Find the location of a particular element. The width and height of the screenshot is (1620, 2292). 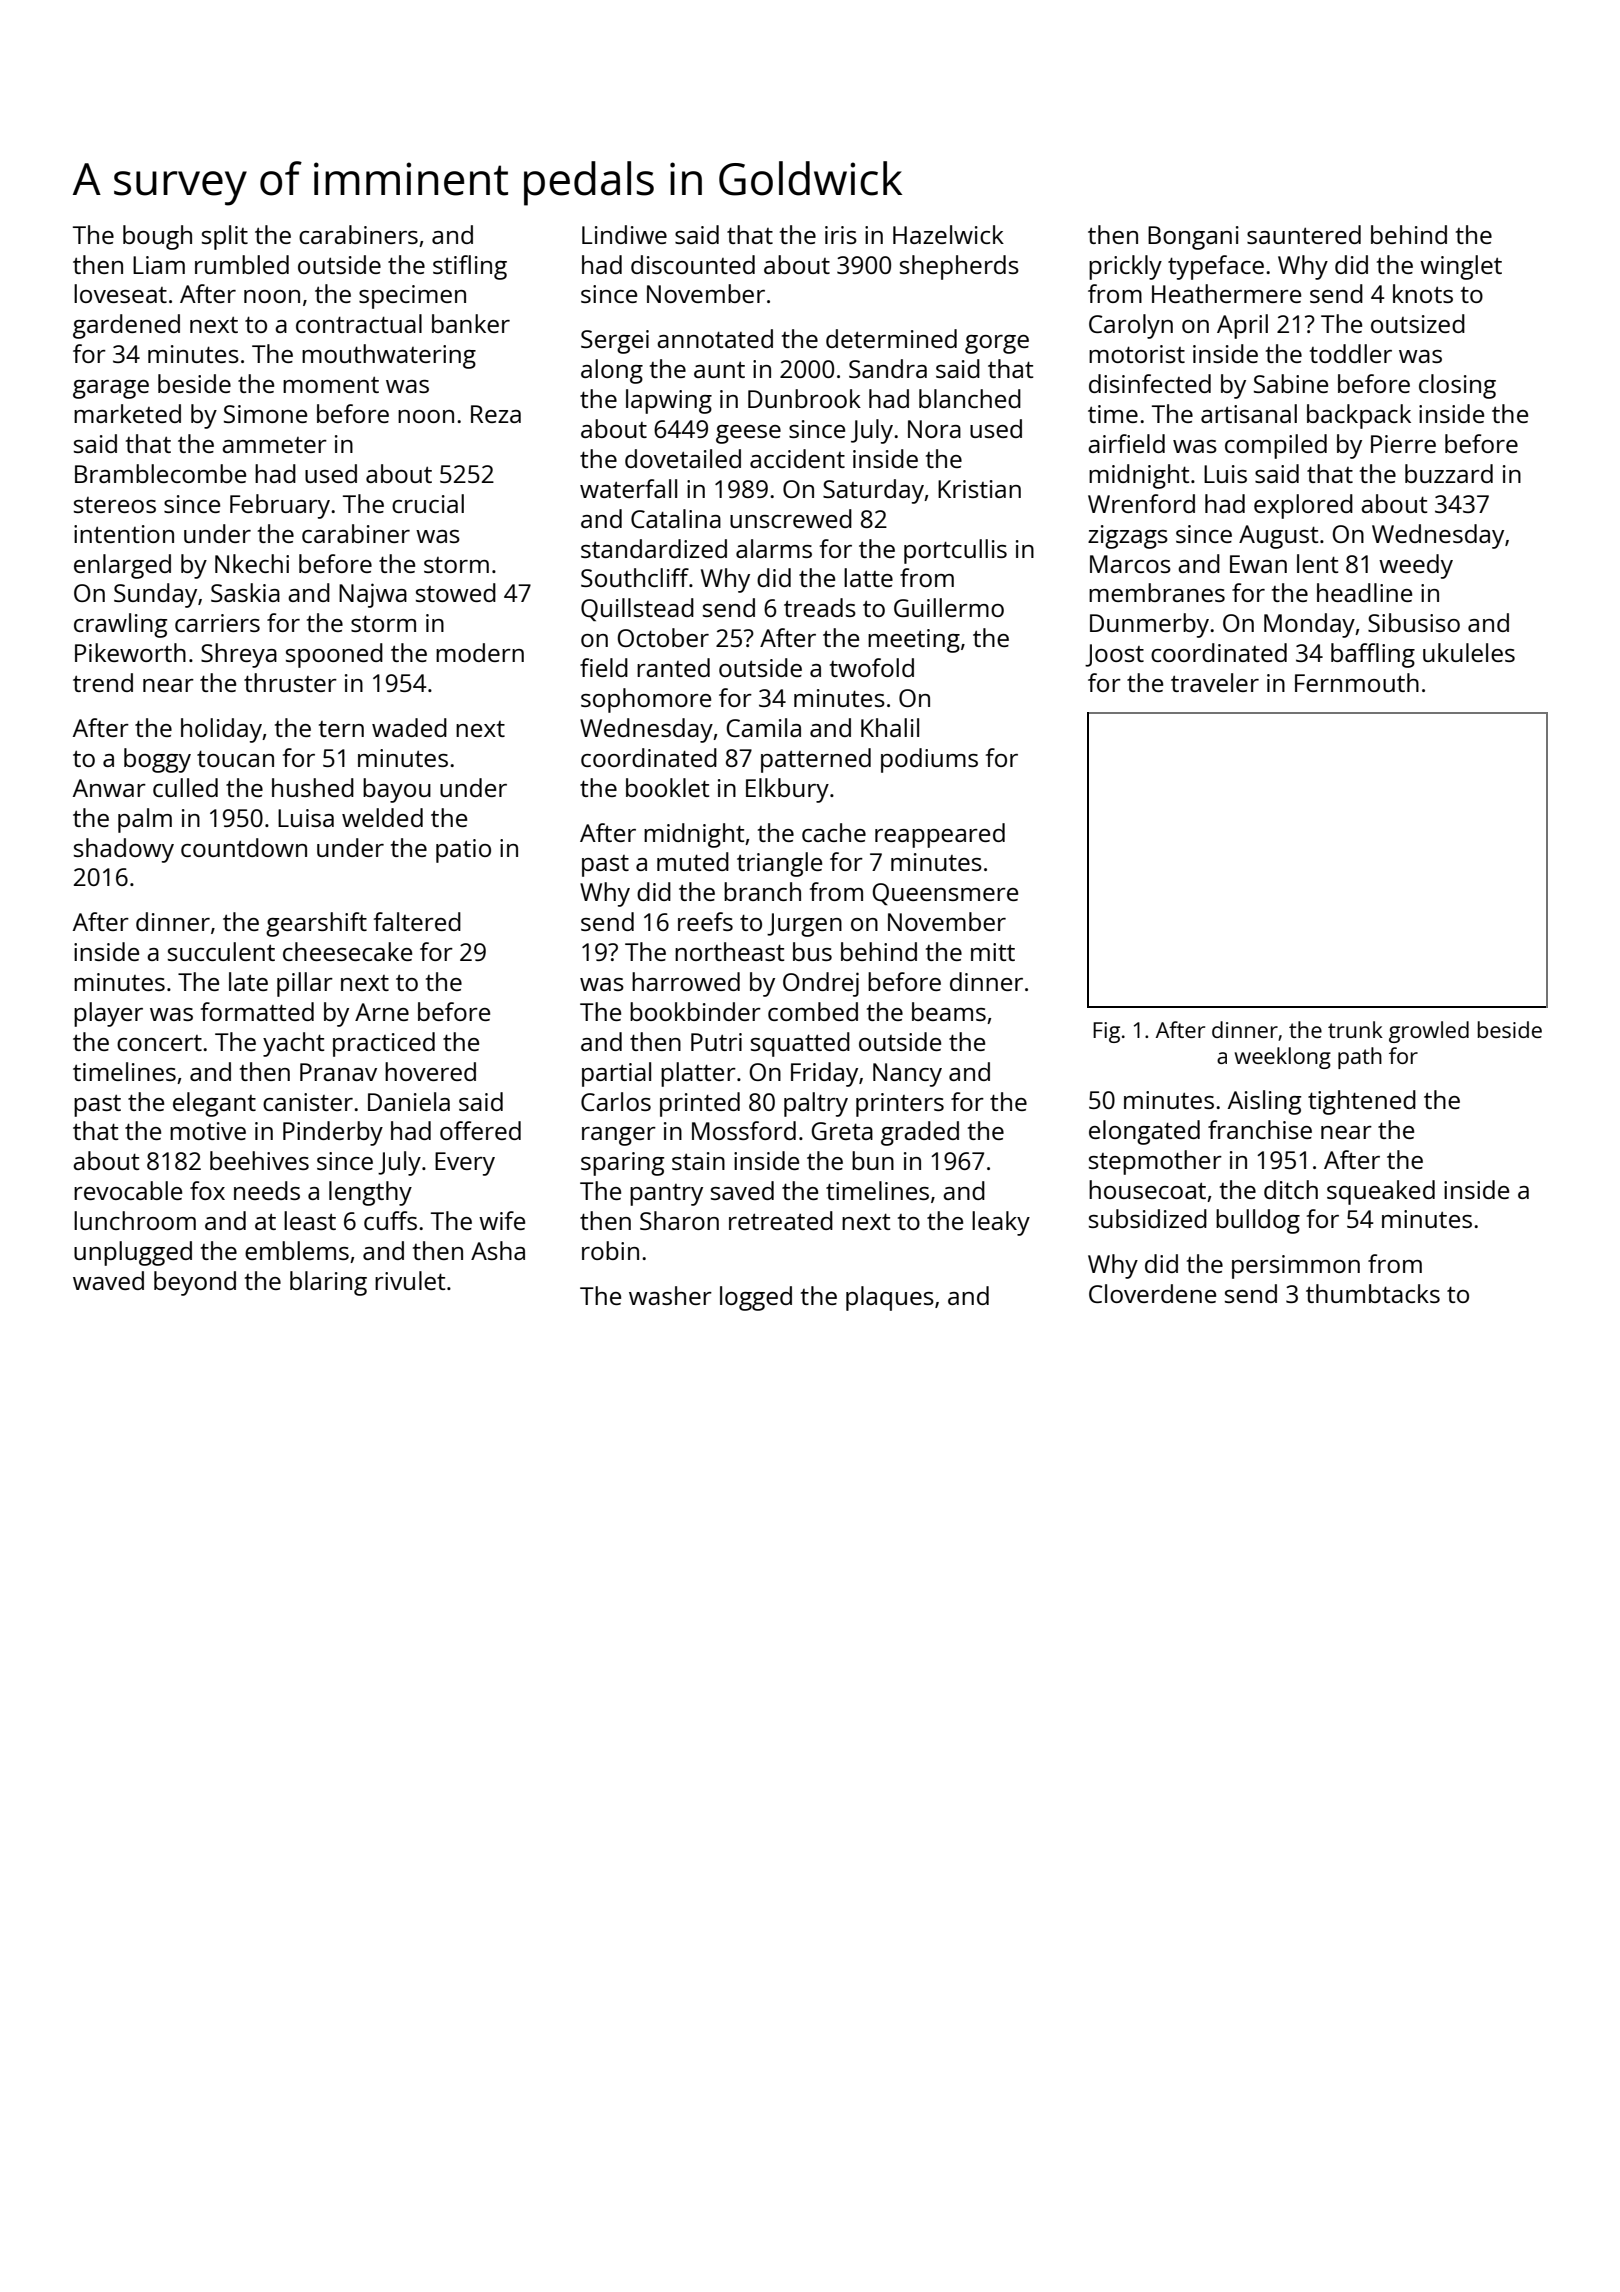

iris is located at coordinates (841, 235).
